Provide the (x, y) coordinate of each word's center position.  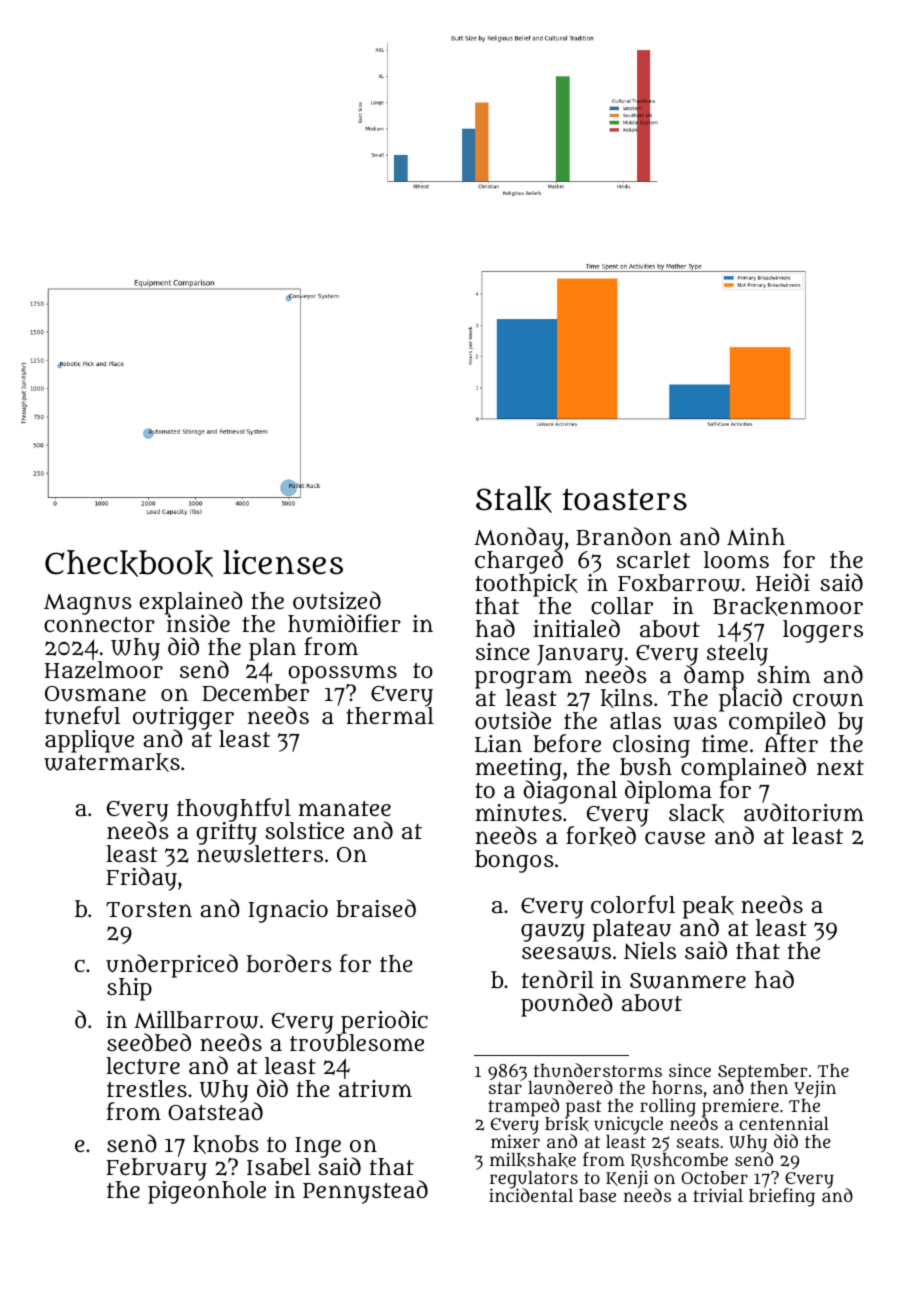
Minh (756, 537)
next (840, 767)
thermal (390, 715)
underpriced (172, 966)
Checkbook (129, 563)
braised (376, 908)
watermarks (112, 762)
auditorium (804, 813)
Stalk (514, 499)
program (523, 679)
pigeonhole (207, 1192)
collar (622, 605)
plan (272, 649)
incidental (531, 1195)
